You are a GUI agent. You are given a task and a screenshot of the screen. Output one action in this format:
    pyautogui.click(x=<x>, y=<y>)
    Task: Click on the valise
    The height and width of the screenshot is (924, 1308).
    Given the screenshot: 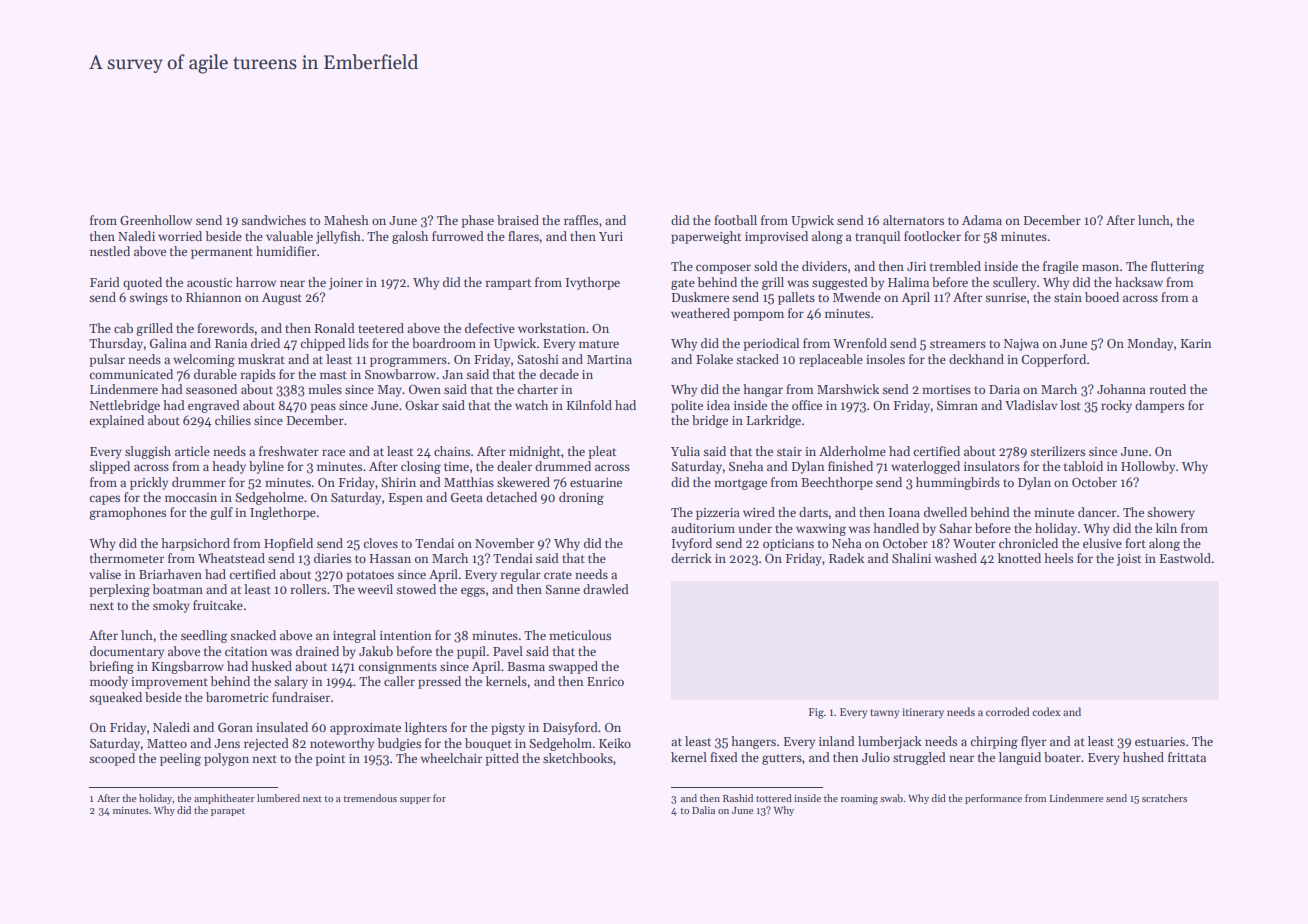 What is the action you would take?
    pyautogui.click(x=105, y=574)
